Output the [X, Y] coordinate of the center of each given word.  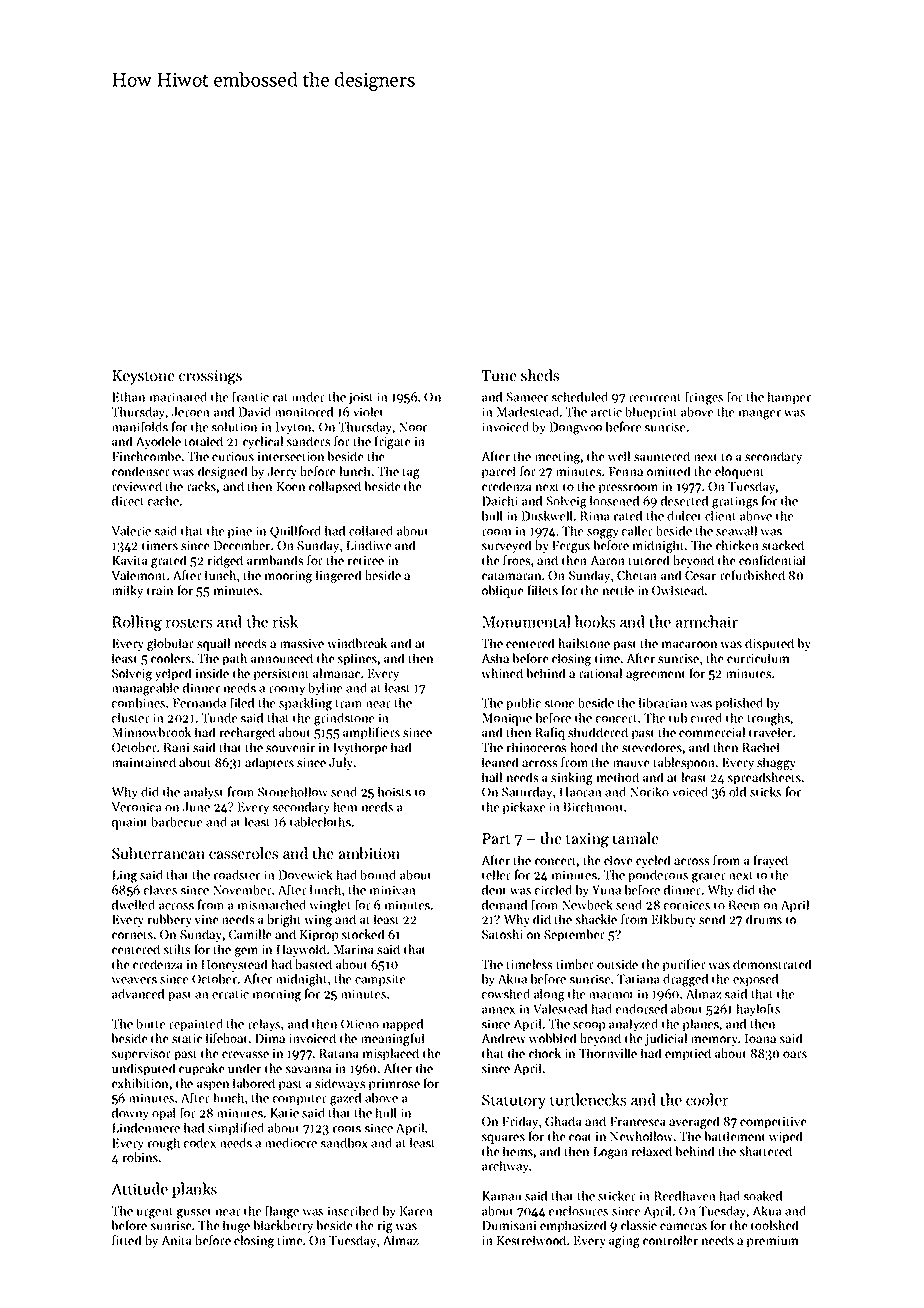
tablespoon [684, 763]
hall [492, 777]
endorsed [641, 1009]
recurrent [655, 398]
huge [236, 1226]
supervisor [141, 1055]
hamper [789, 398]
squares [503, 1139]
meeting [557, 458]
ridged [225, 561]
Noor [413, 427]
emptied [688, 1054]
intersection [291, 456]
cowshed [506, 994]
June [196, 807]
